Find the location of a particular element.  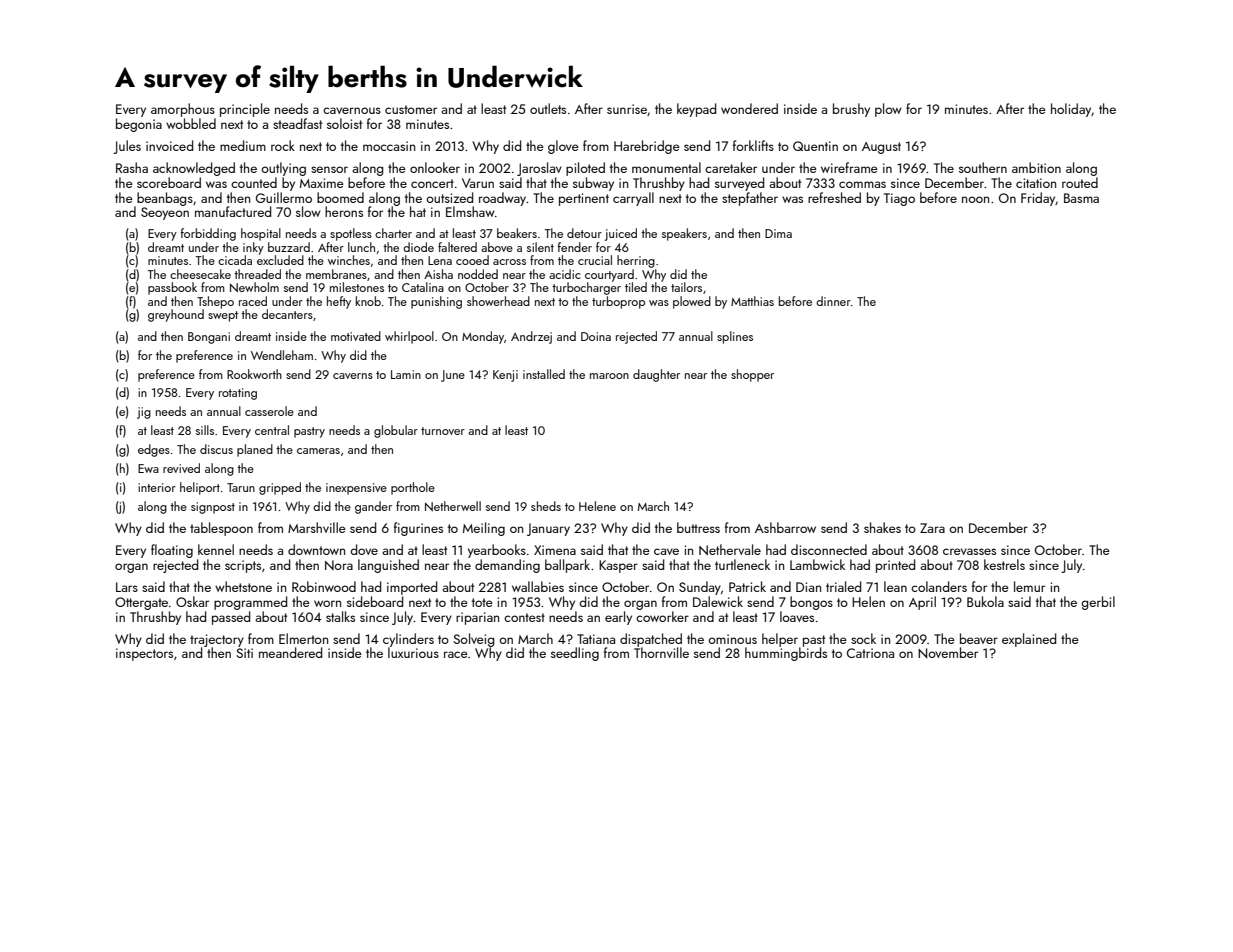

amorphous is located at coordinates (183, 110).
